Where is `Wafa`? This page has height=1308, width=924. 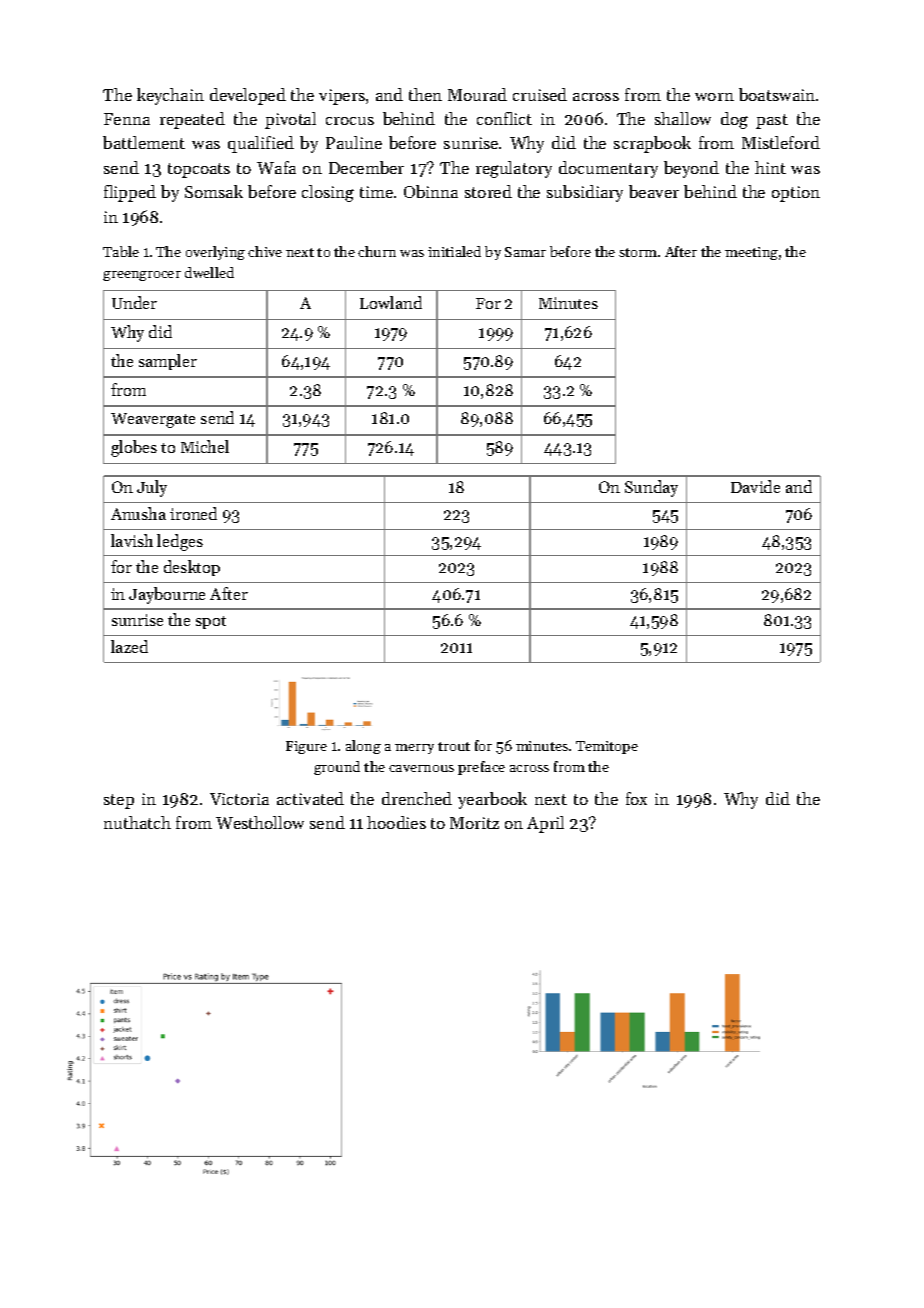
Wafa is located at coordinates (276, 167).
